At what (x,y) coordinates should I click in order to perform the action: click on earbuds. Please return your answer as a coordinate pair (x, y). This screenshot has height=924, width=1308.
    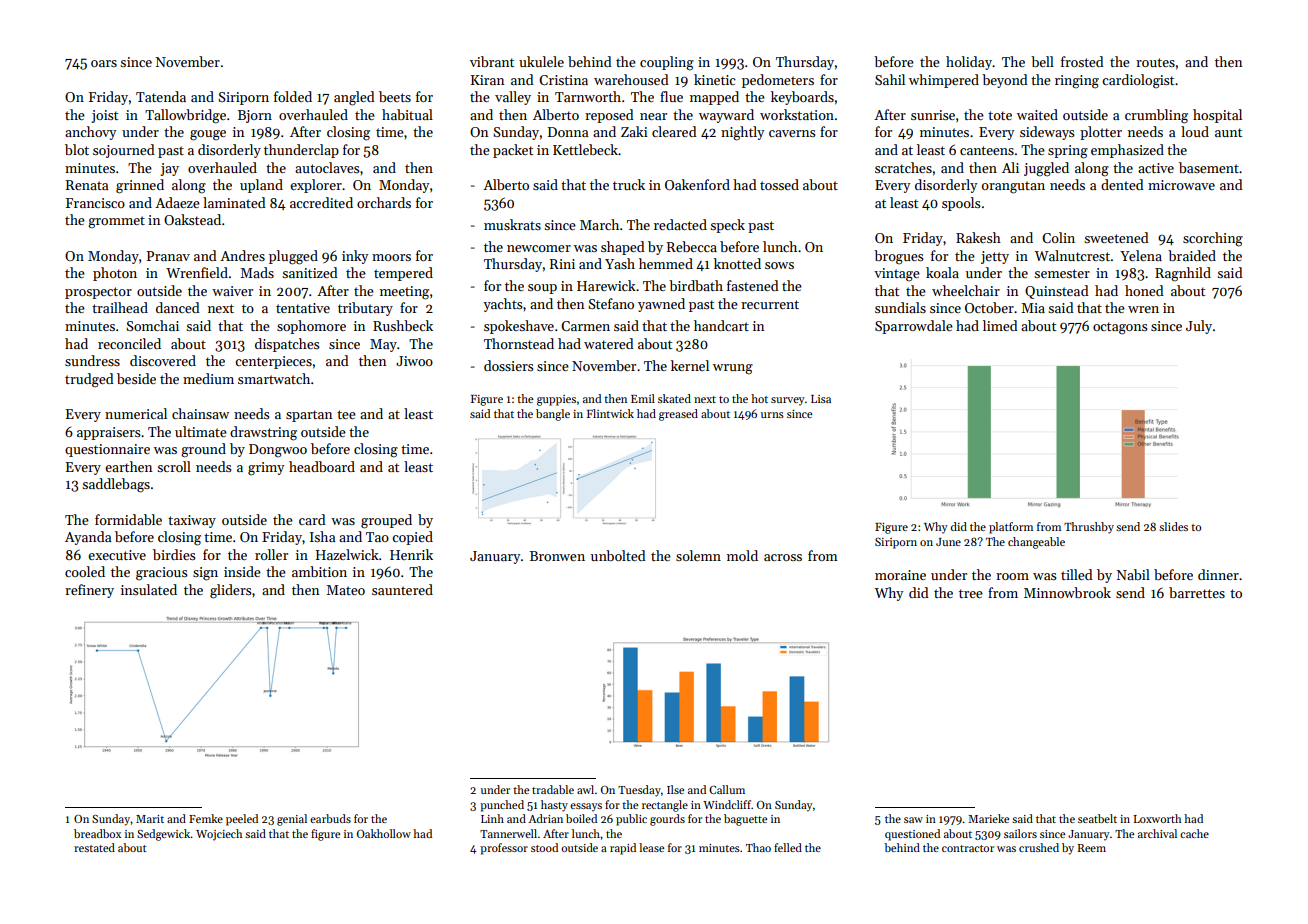
    Looking at the image, I should click on (330, 818).
